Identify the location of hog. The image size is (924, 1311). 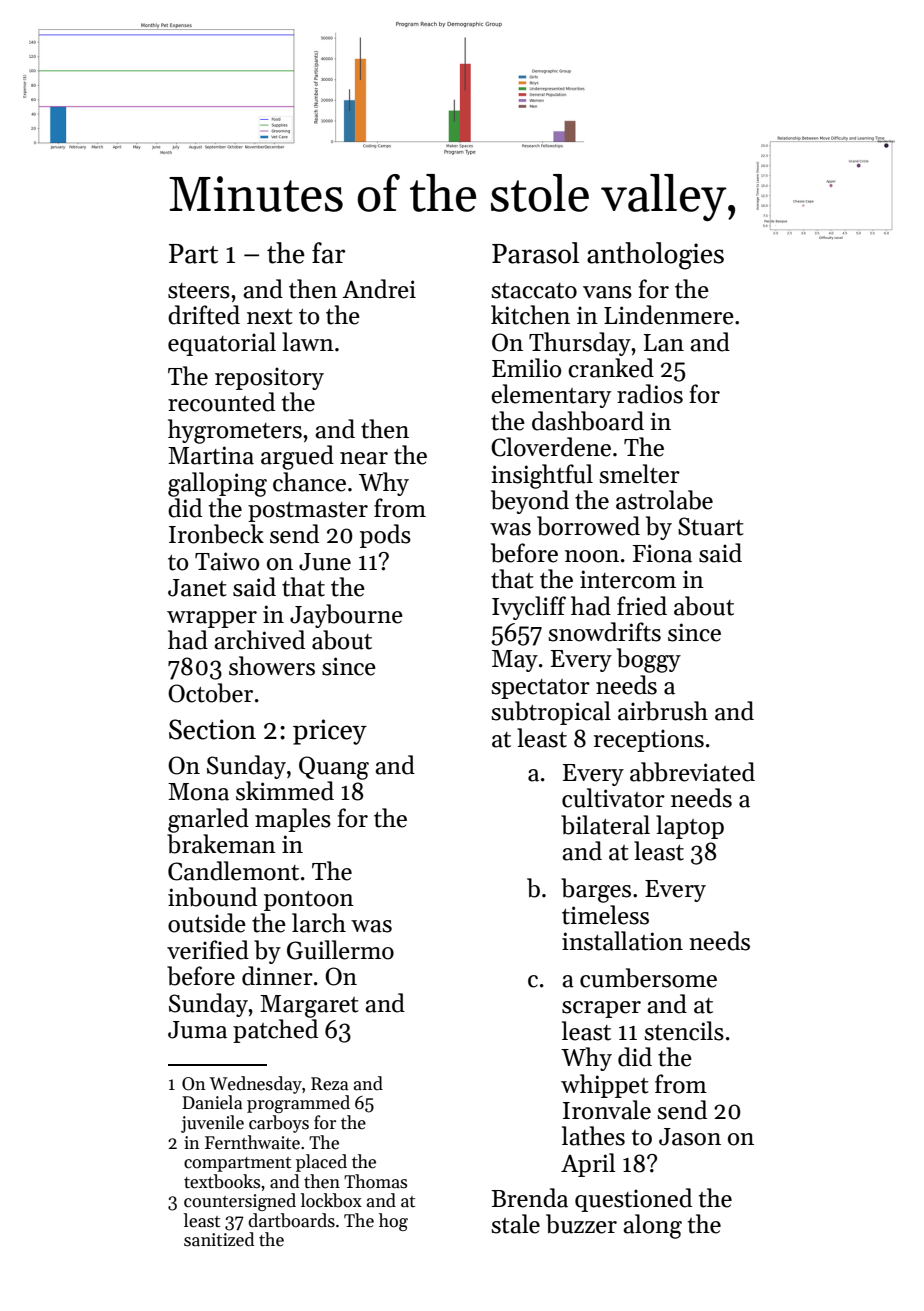
(393, 1222).
